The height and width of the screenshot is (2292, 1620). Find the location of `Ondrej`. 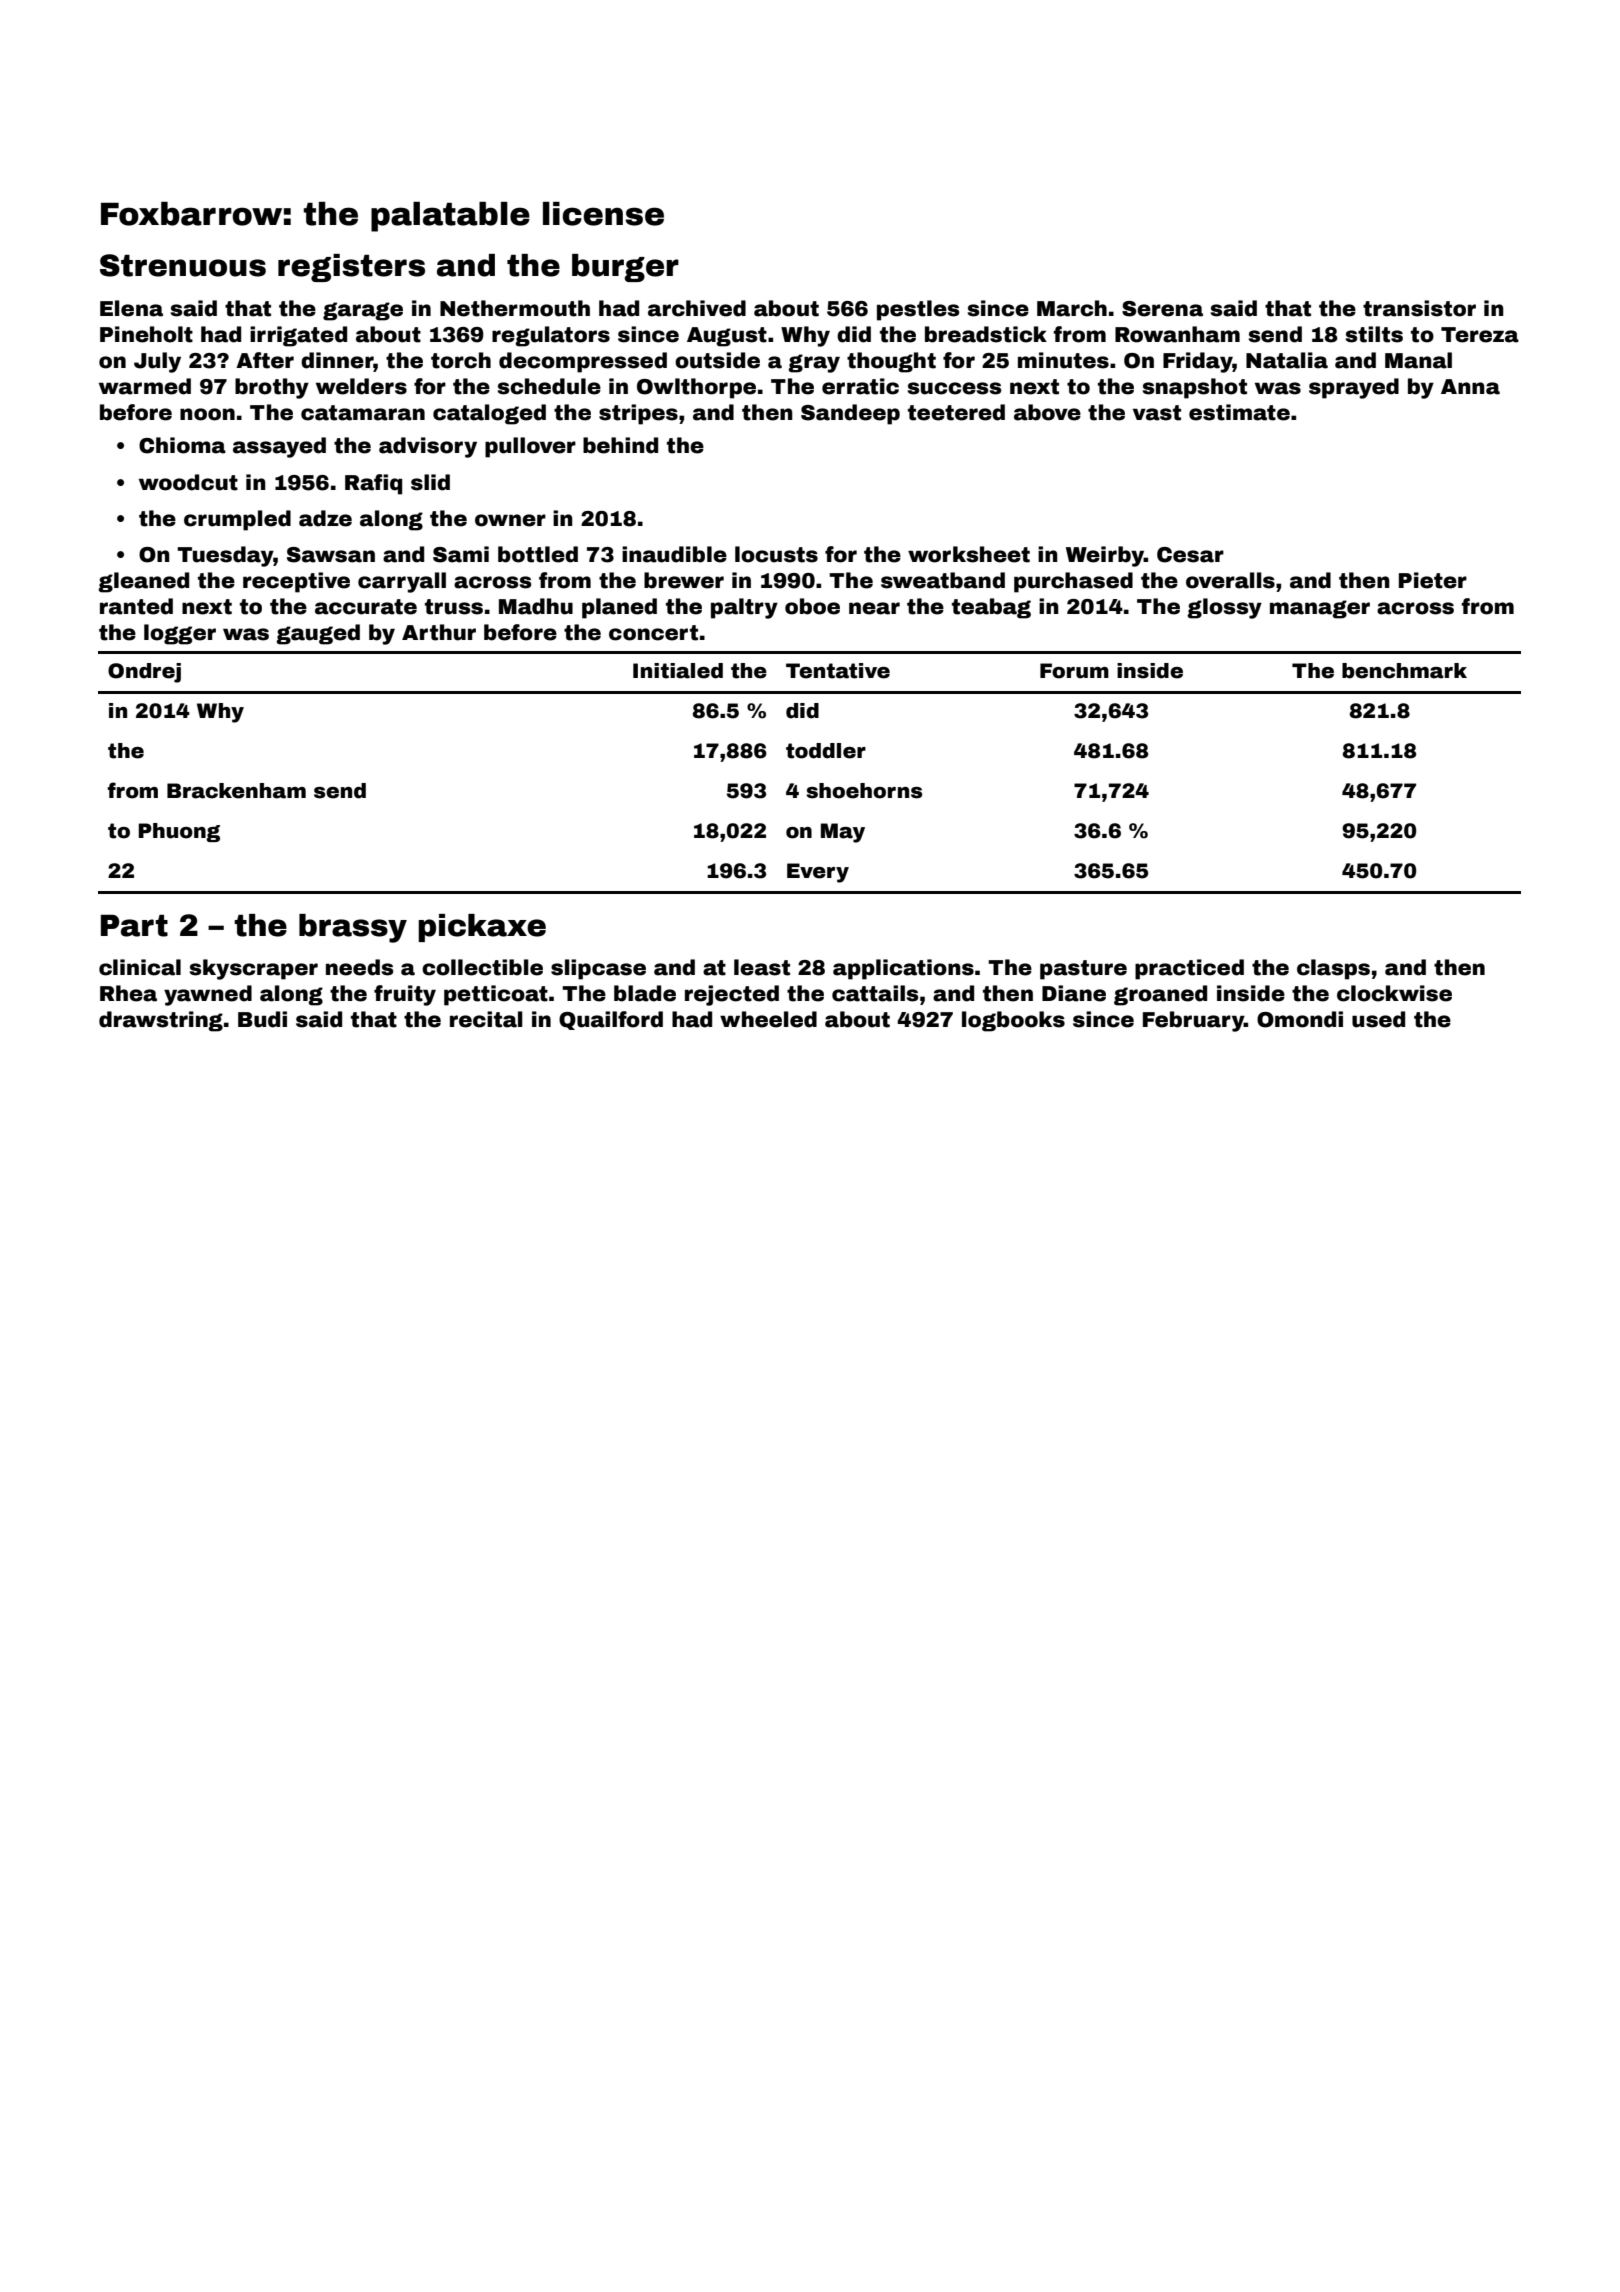

Ondrej is located at coordinates (144, 673).
